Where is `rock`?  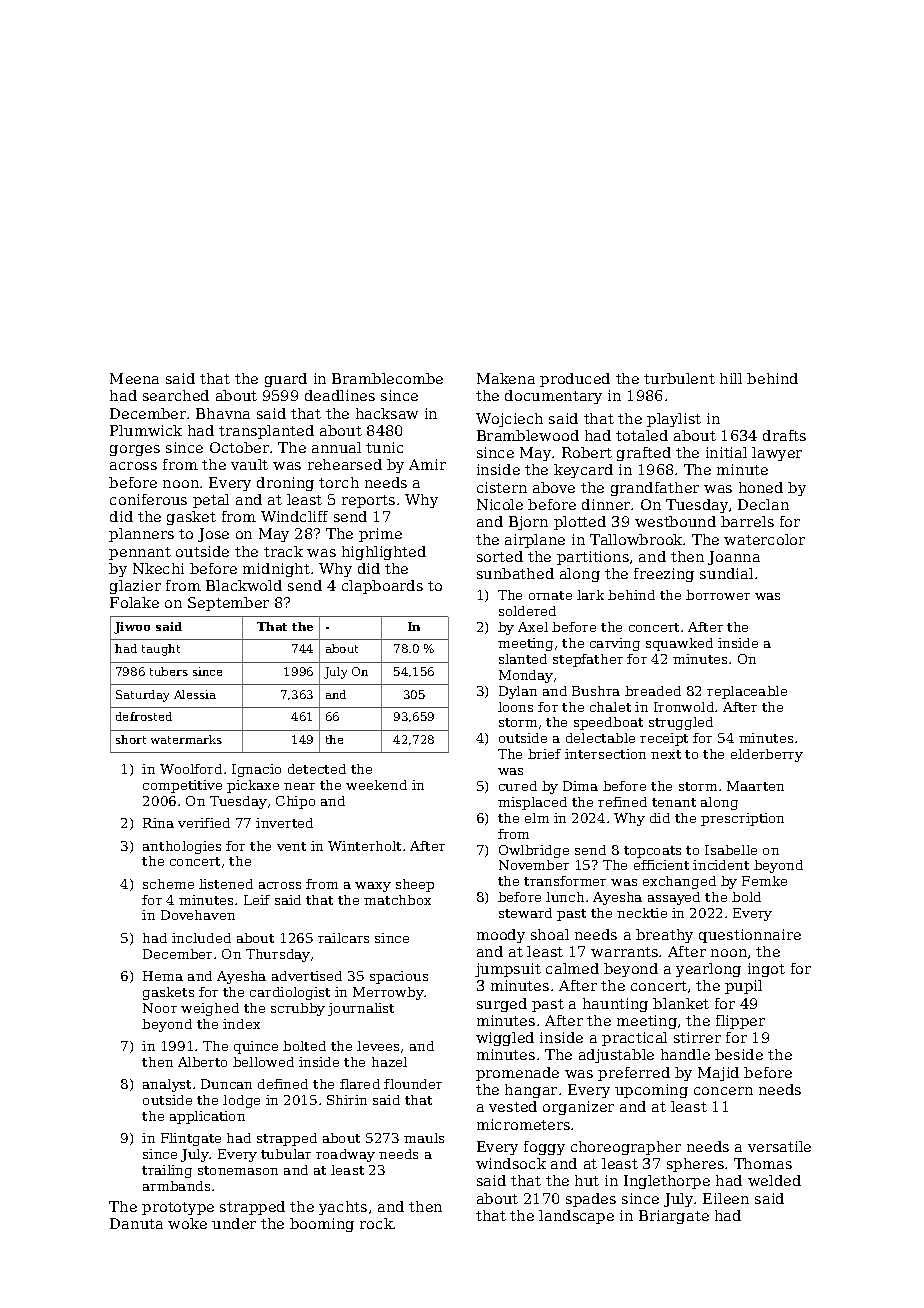 rock is located at coordinates (377, 1223).
